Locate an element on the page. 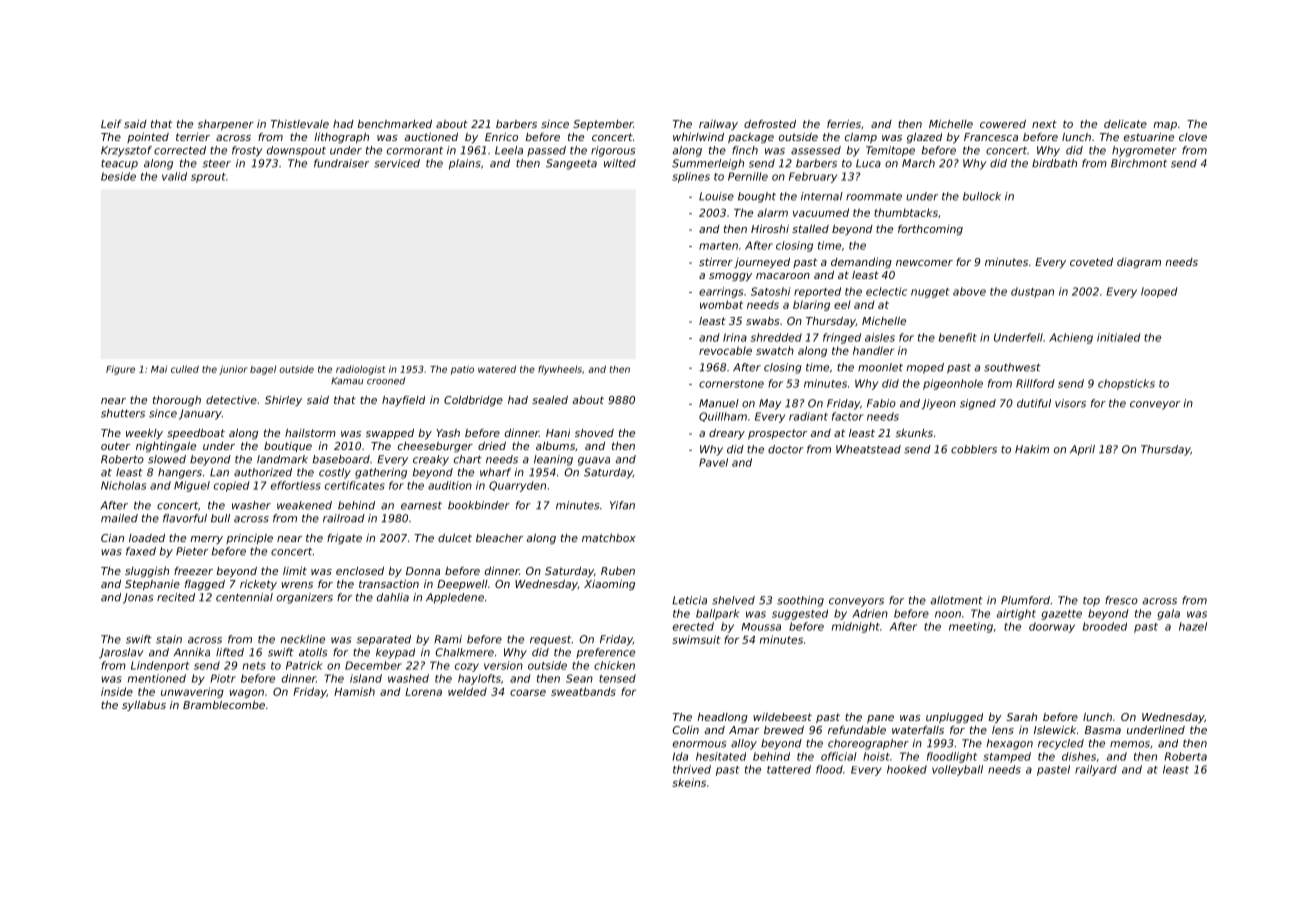  Hiroshi is located at coordinates (770, 229).
